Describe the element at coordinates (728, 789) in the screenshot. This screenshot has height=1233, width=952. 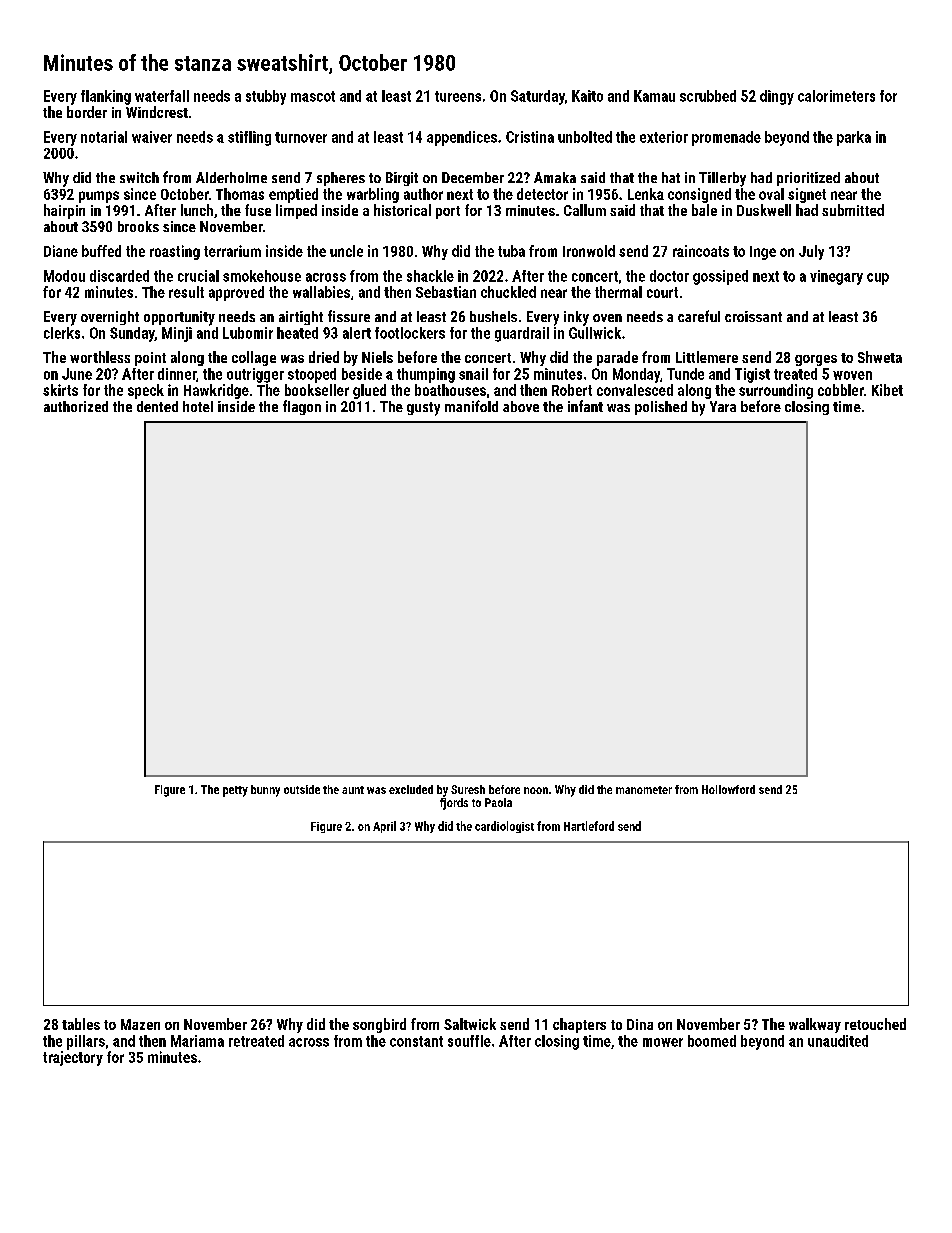
I see `Hollowford` at that location.
